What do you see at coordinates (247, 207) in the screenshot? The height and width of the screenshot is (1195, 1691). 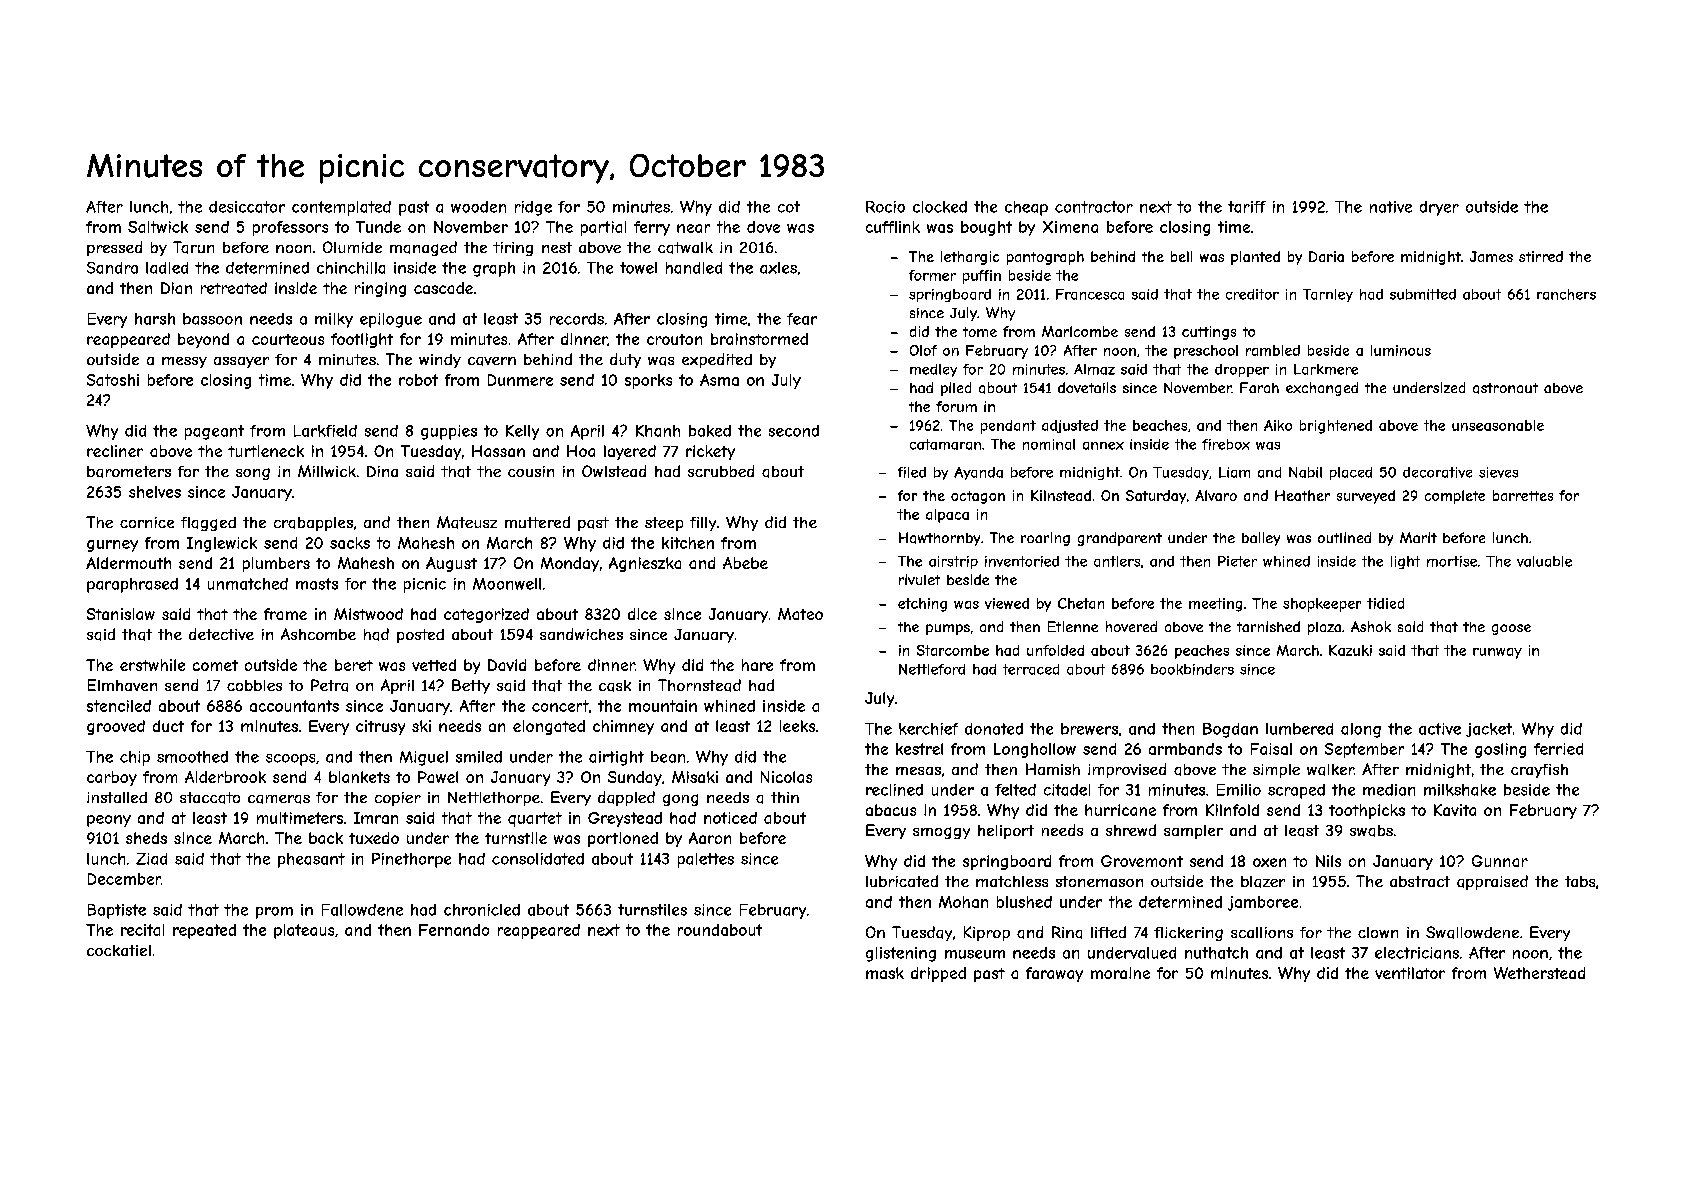 I see `desiccator` at bounding box center [247, 207].
